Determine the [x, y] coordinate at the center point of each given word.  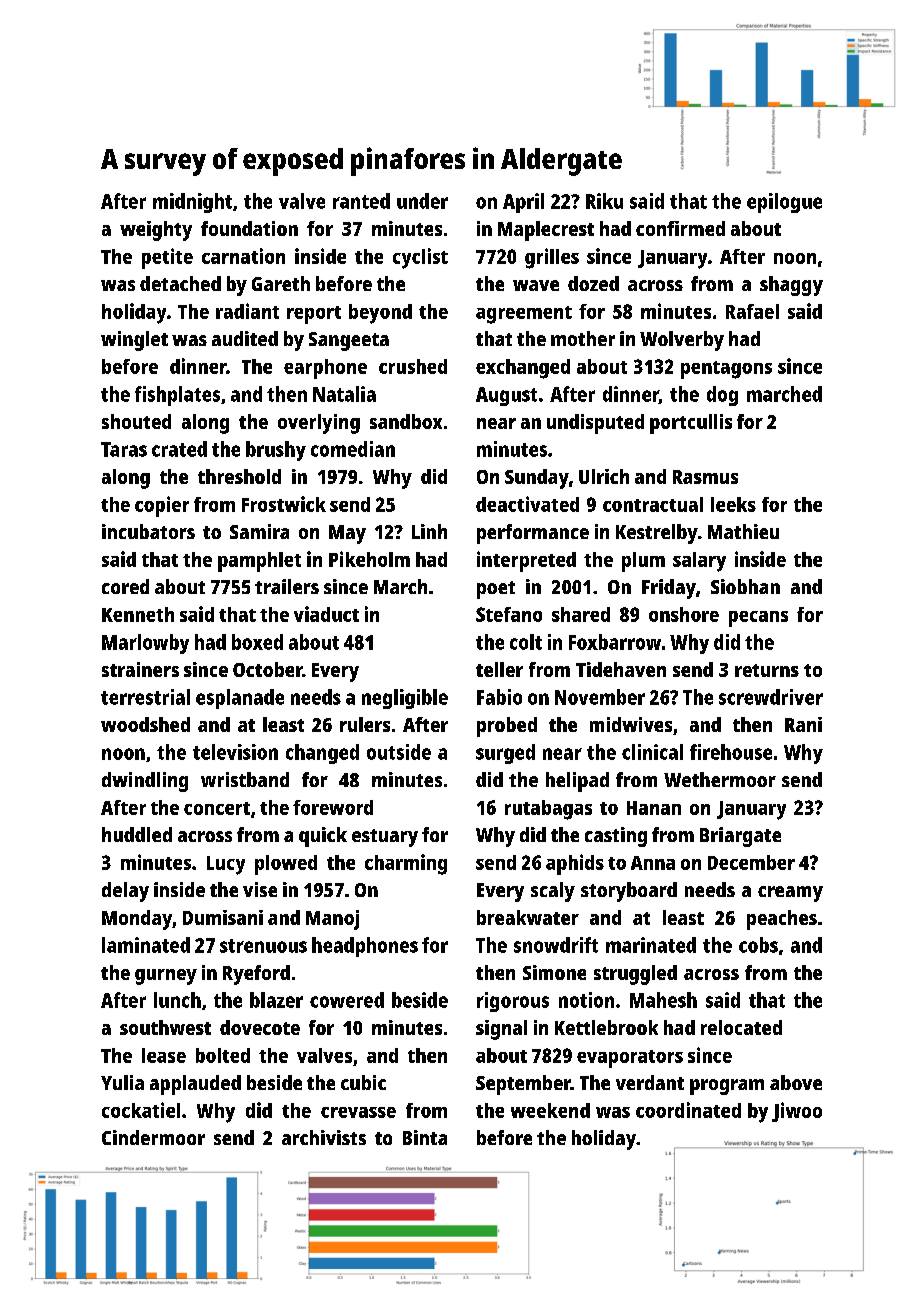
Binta [425, 1137]
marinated [651, 945]
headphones [365, 947]
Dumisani [223, 917]
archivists [324, 1137]
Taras [124, 449]
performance [533, 534]
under [422, 201]
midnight [192, 203]
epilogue [784, 203]
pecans [758, 619]
